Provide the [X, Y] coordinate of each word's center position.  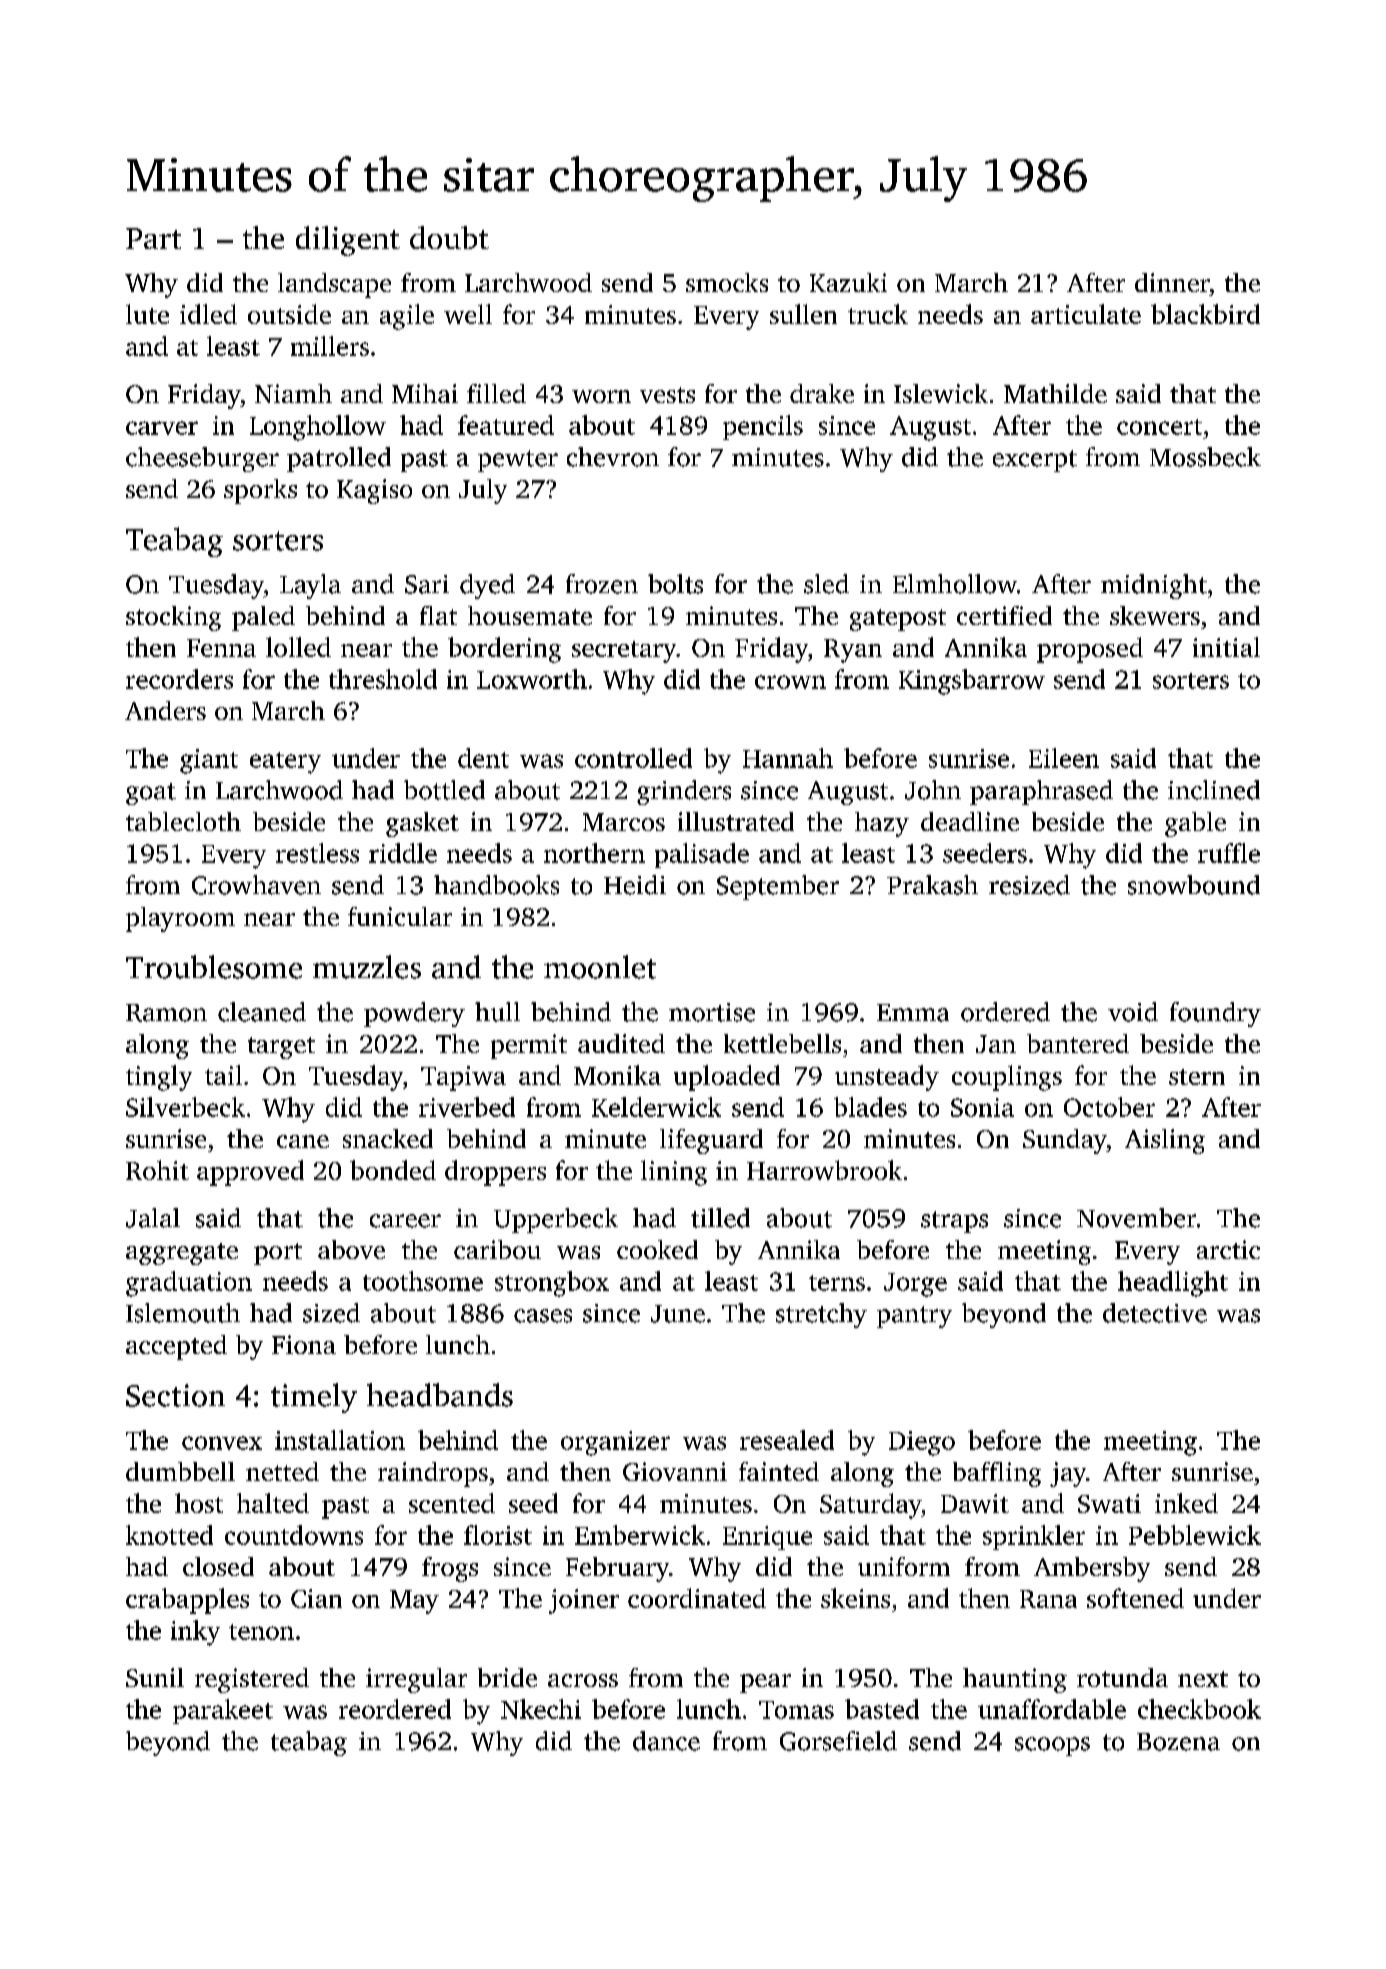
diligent [348, 241]
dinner [1172, 282]
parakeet [223, 1711]
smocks [727, 282]
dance [666, 1741]
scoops [1052, 1746]
